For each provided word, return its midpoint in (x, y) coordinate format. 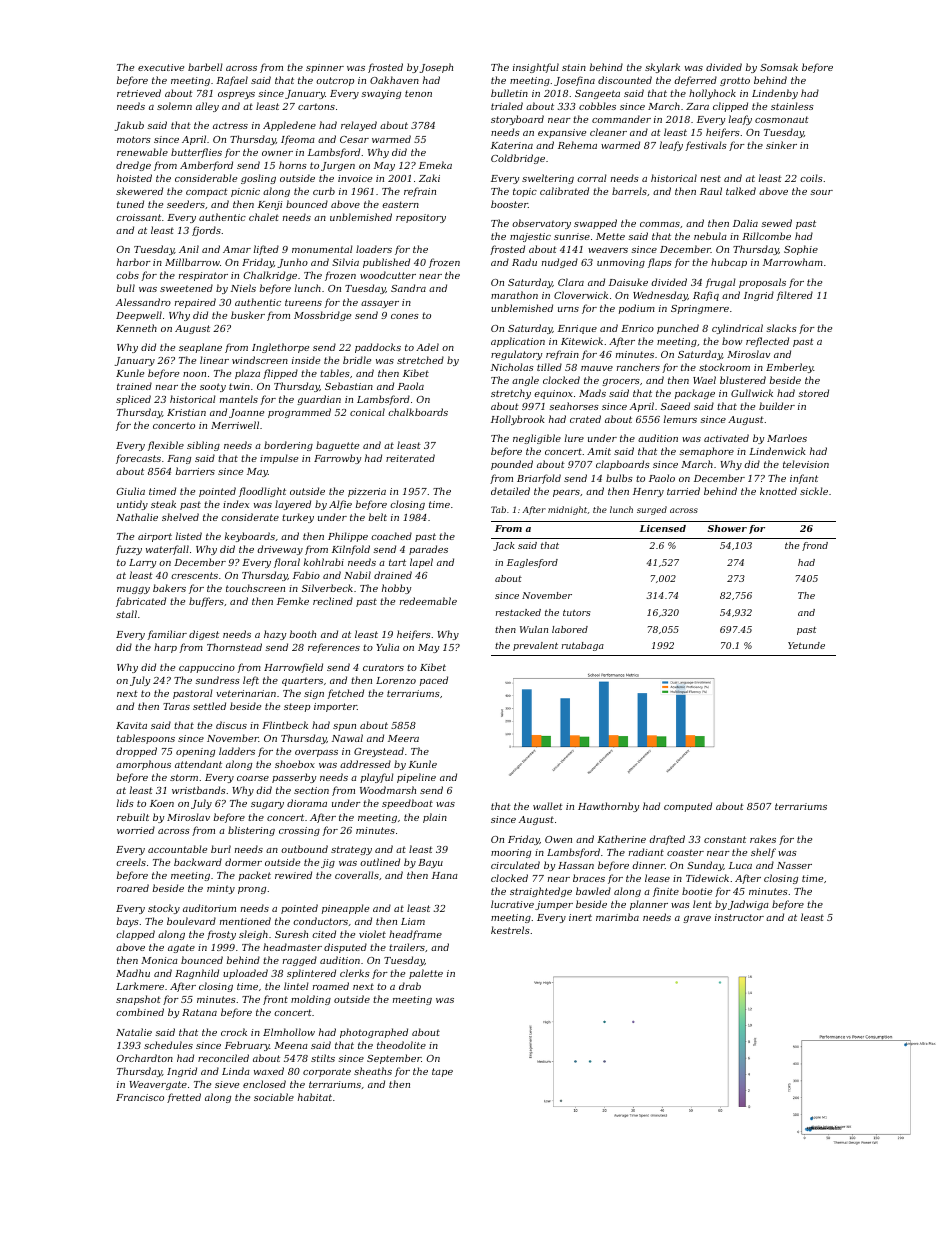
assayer (380, 304)
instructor (739, 917)
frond (815, 546)
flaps (660, 263)
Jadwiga (748, 905)
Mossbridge (322, 316)
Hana (445, 875)
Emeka (435, 165)
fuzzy (129, 550)
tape (442, 1072)
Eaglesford (532, 563)
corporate (327, 1072)
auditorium (209, 908)
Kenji (270, 205)
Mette (610, 236)
